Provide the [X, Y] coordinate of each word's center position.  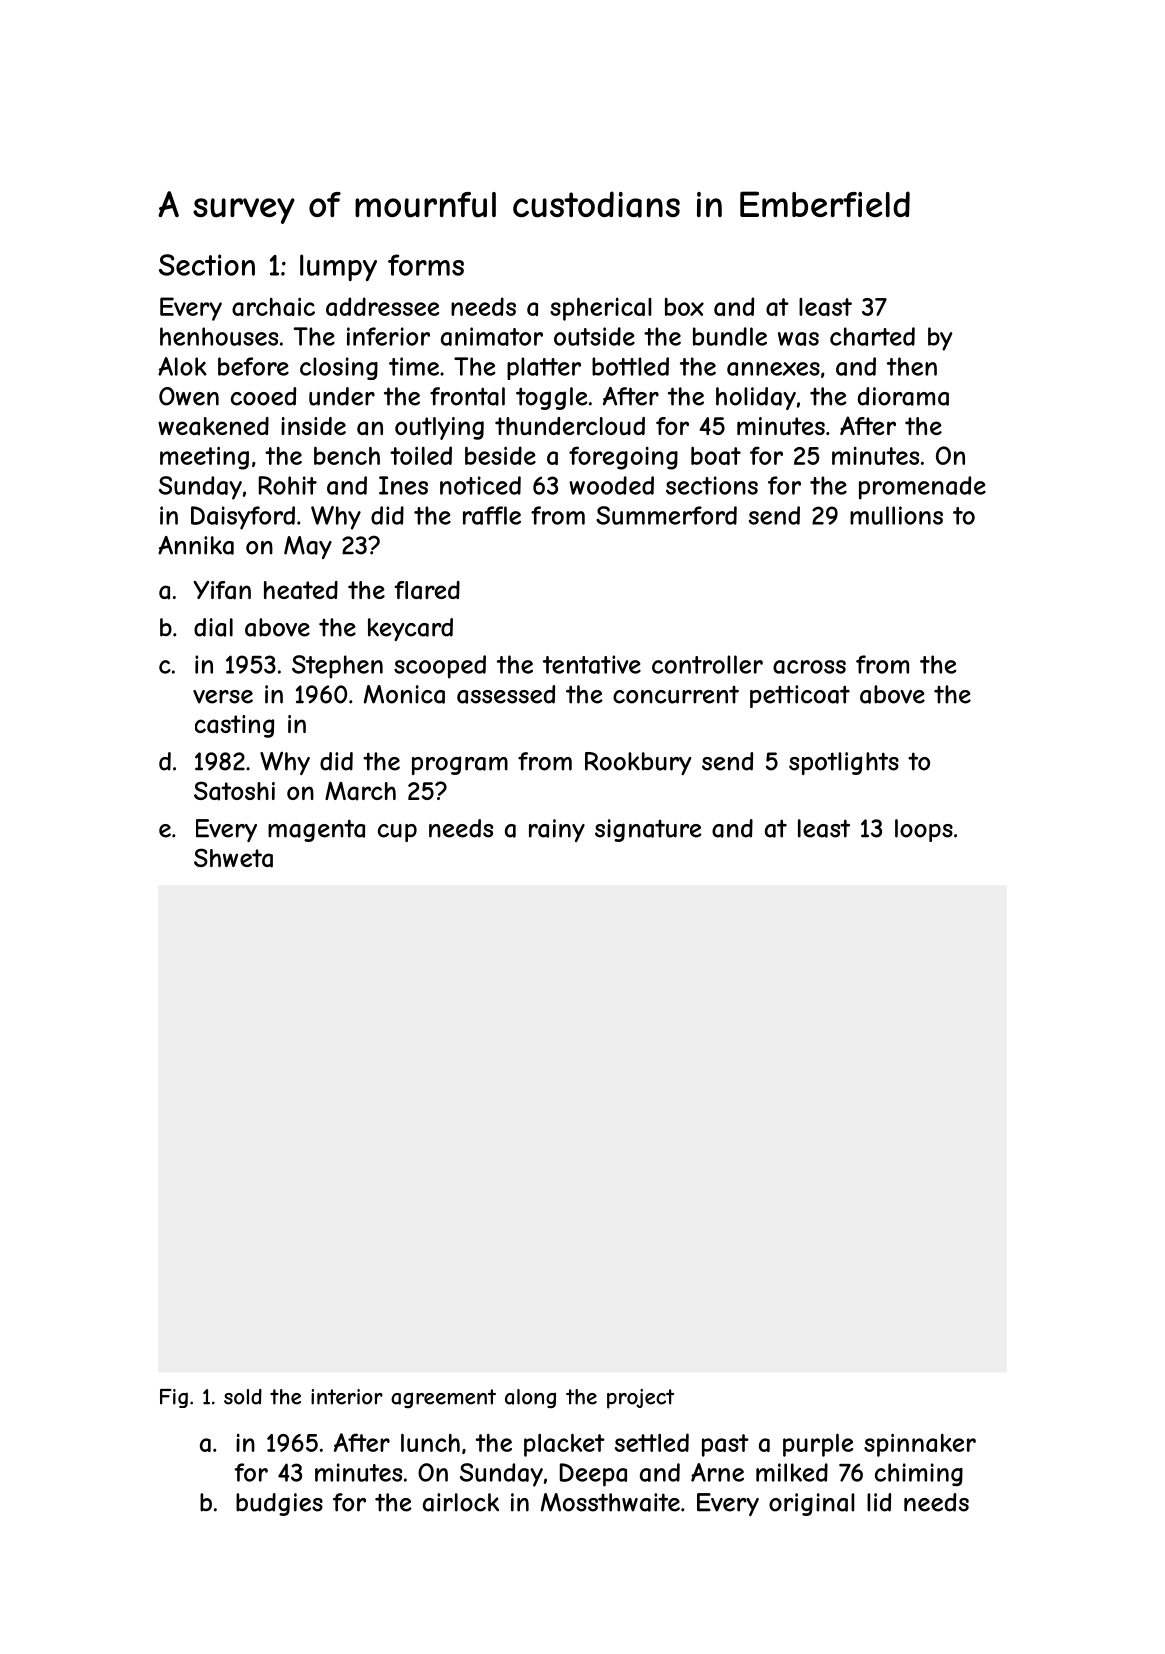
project [640, 1399]
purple [818, 1445]
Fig [174, 1398]
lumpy [338, 267]
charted [872, 336]
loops [924, 830]
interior [347, 1397]
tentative [592, 664]
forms [426, 265]
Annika [196, 545]
